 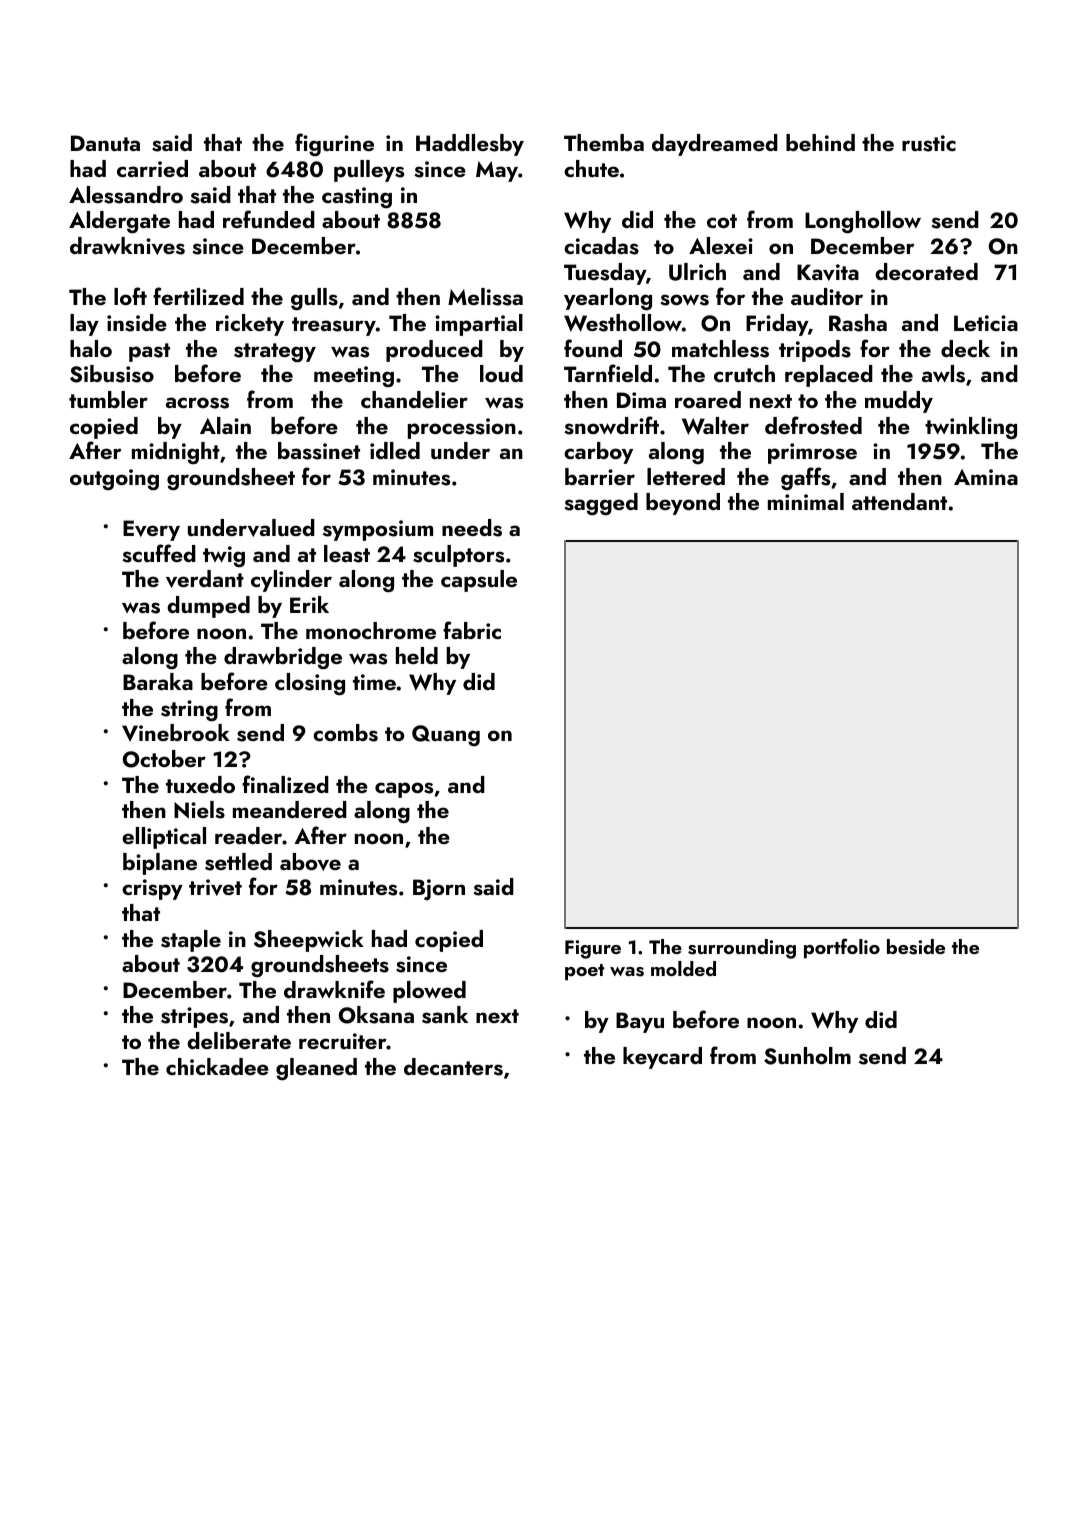 I want to click on Every, so click(x=151, y=530).
